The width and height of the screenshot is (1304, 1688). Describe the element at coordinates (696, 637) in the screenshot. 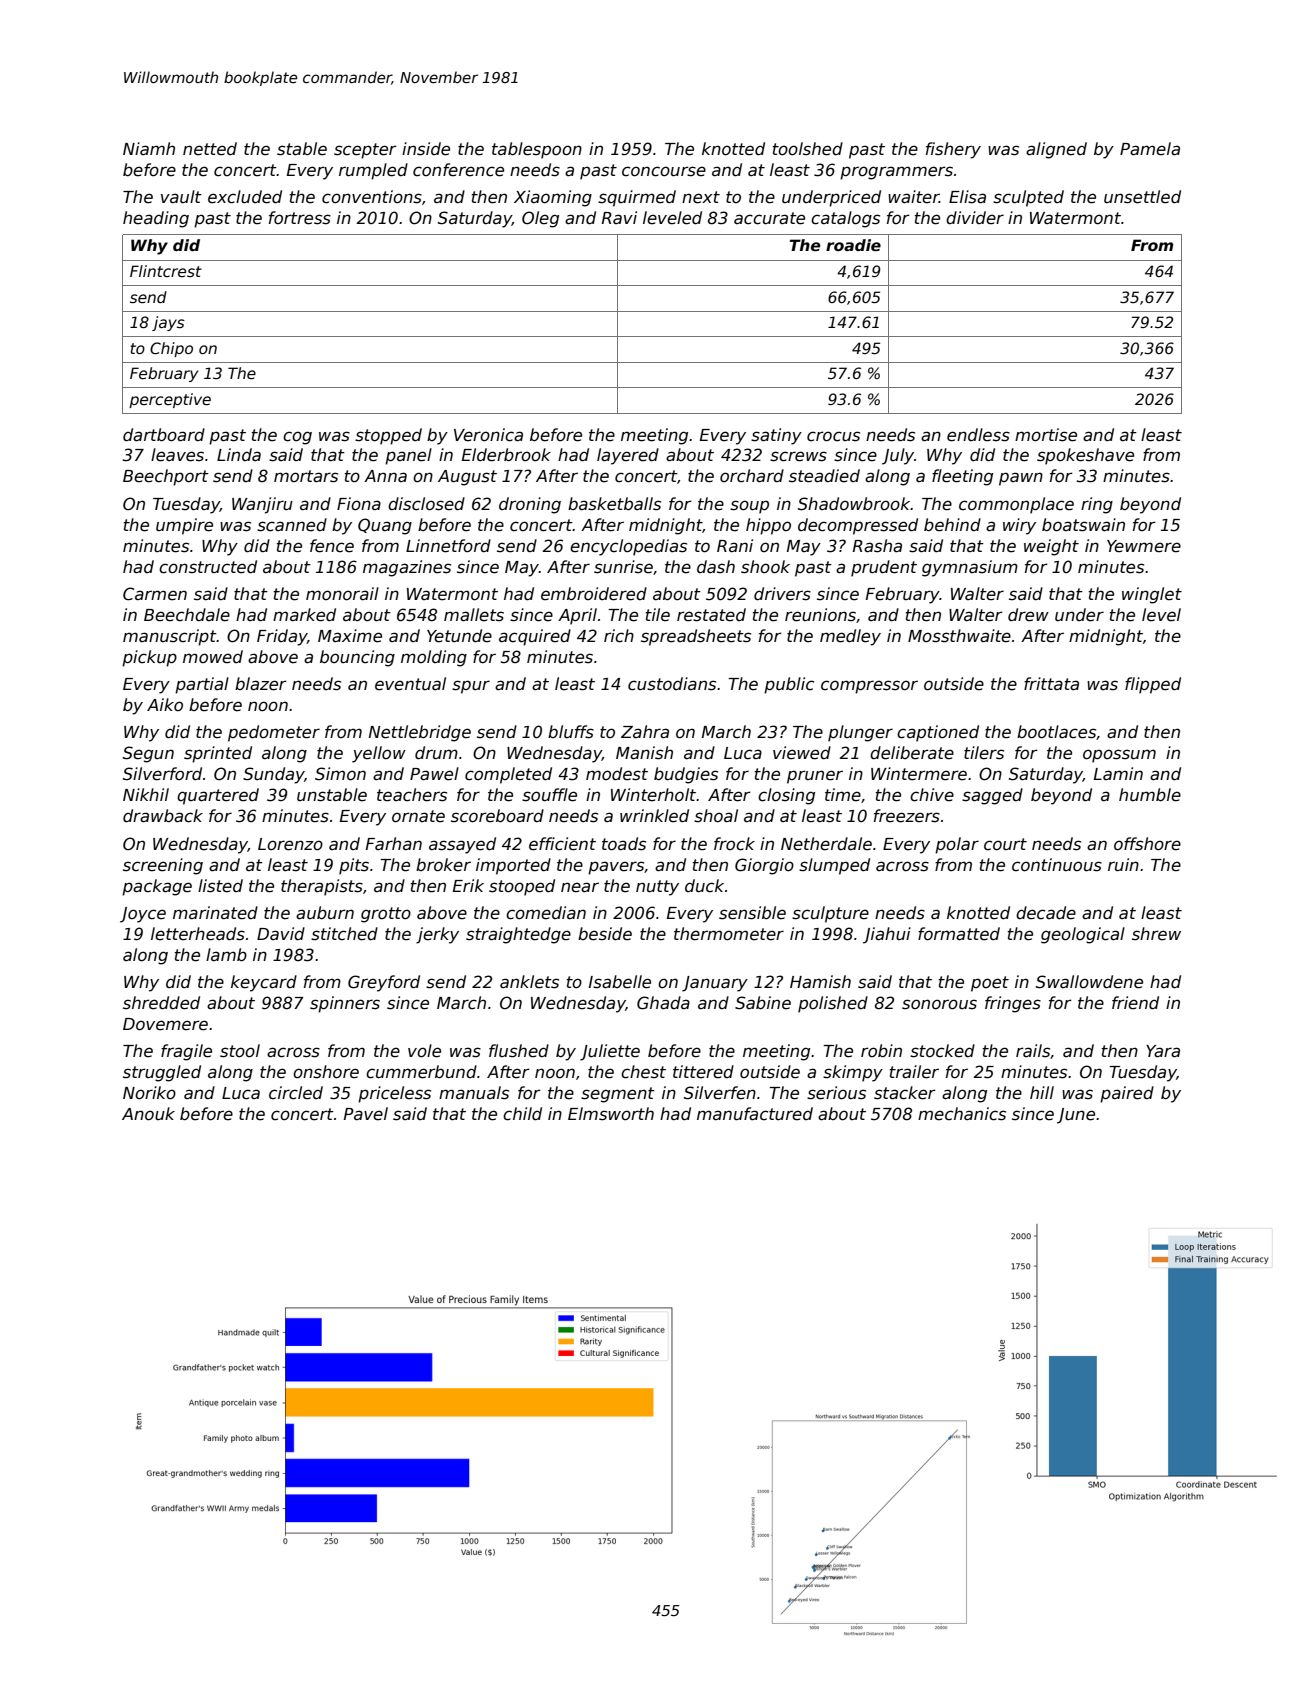

I see `spreadsheets` at that location.
